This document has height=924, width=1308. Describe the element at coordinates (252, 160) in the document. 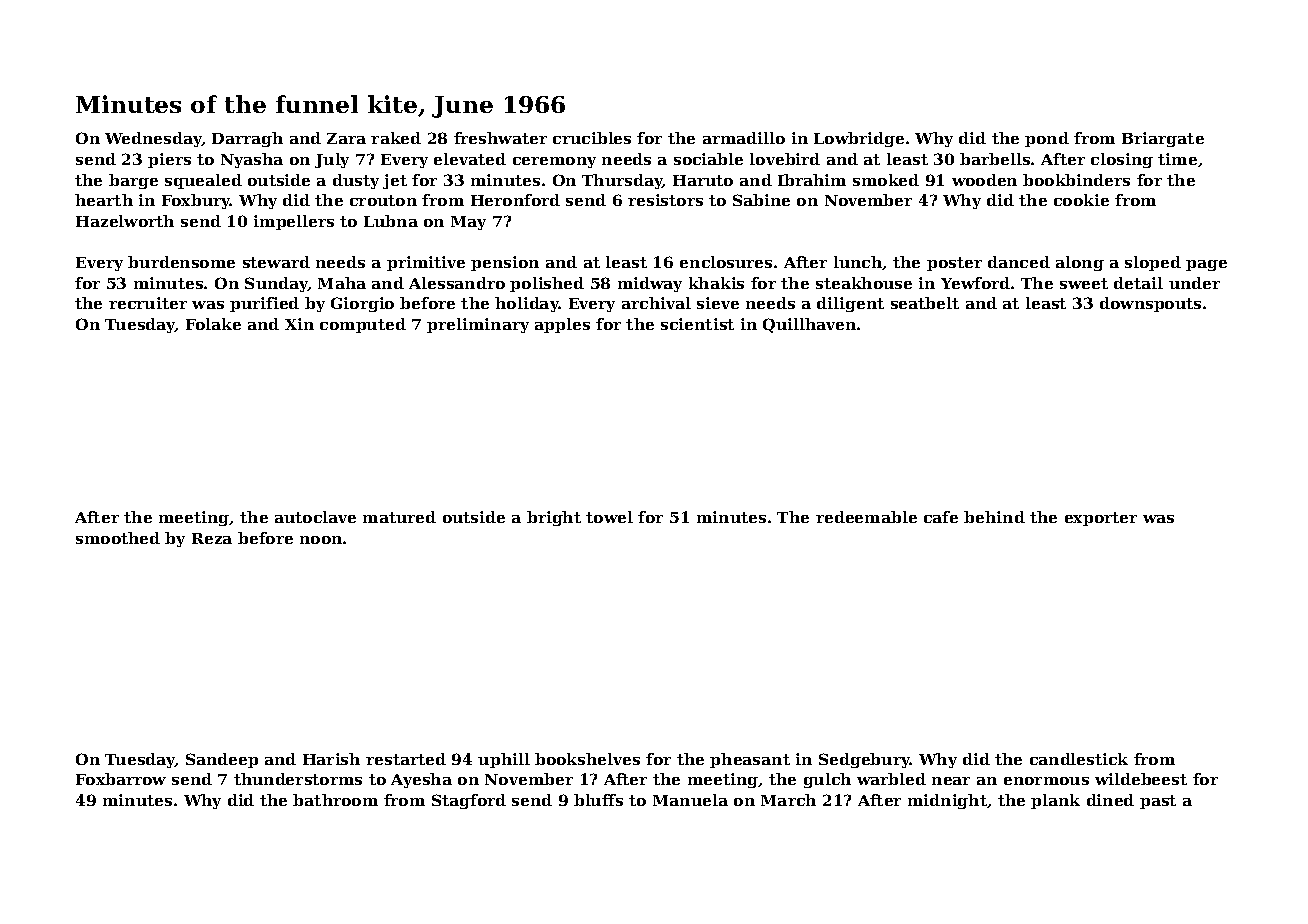

I see `Nyasha` at that location.
